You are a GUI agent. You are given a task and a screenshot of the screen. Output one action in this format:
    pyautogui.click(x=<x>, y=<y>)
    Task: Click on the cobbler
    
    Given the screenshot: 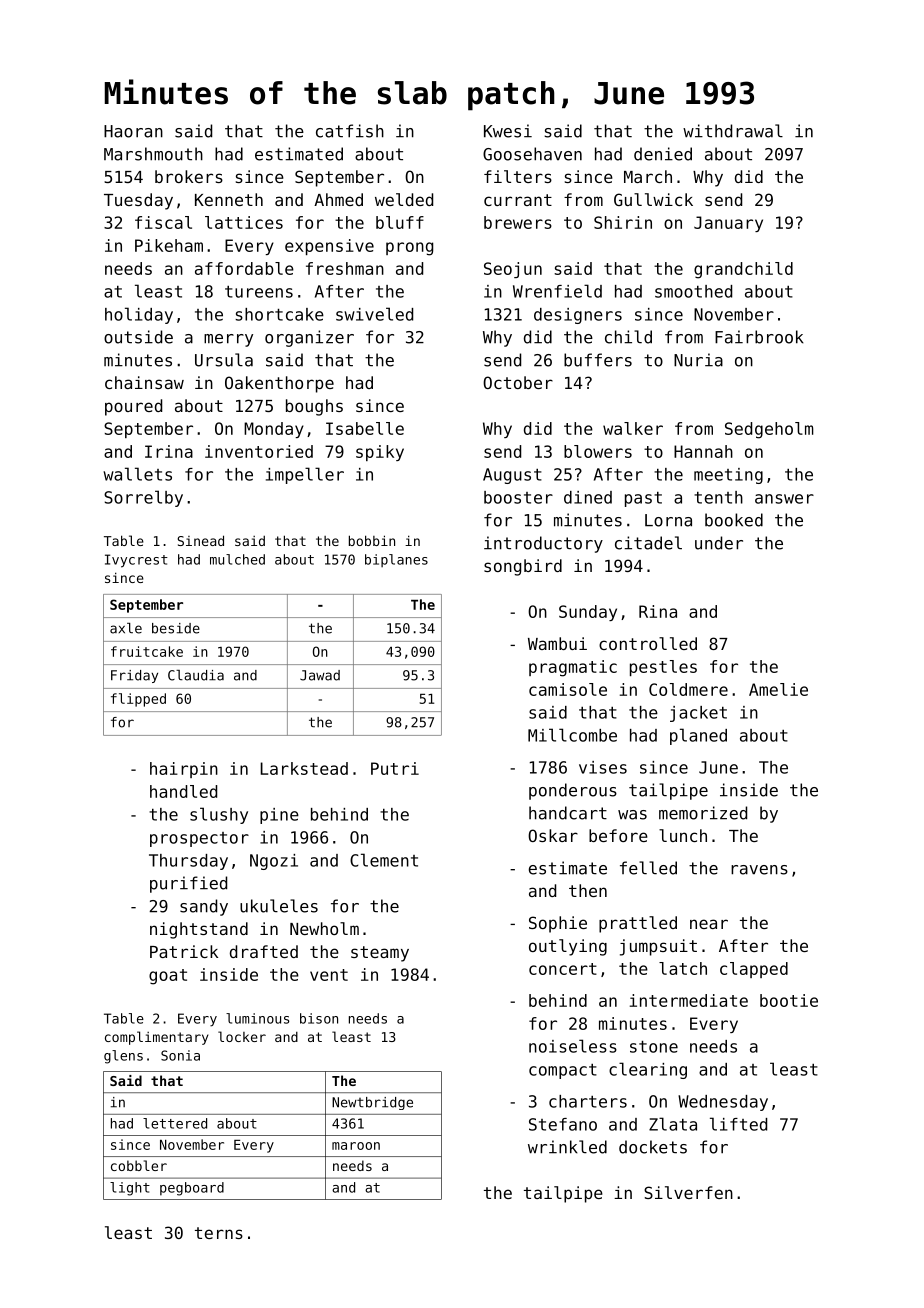 What is the action you would take?
    pyautogui.click(x=139, y=1165)
